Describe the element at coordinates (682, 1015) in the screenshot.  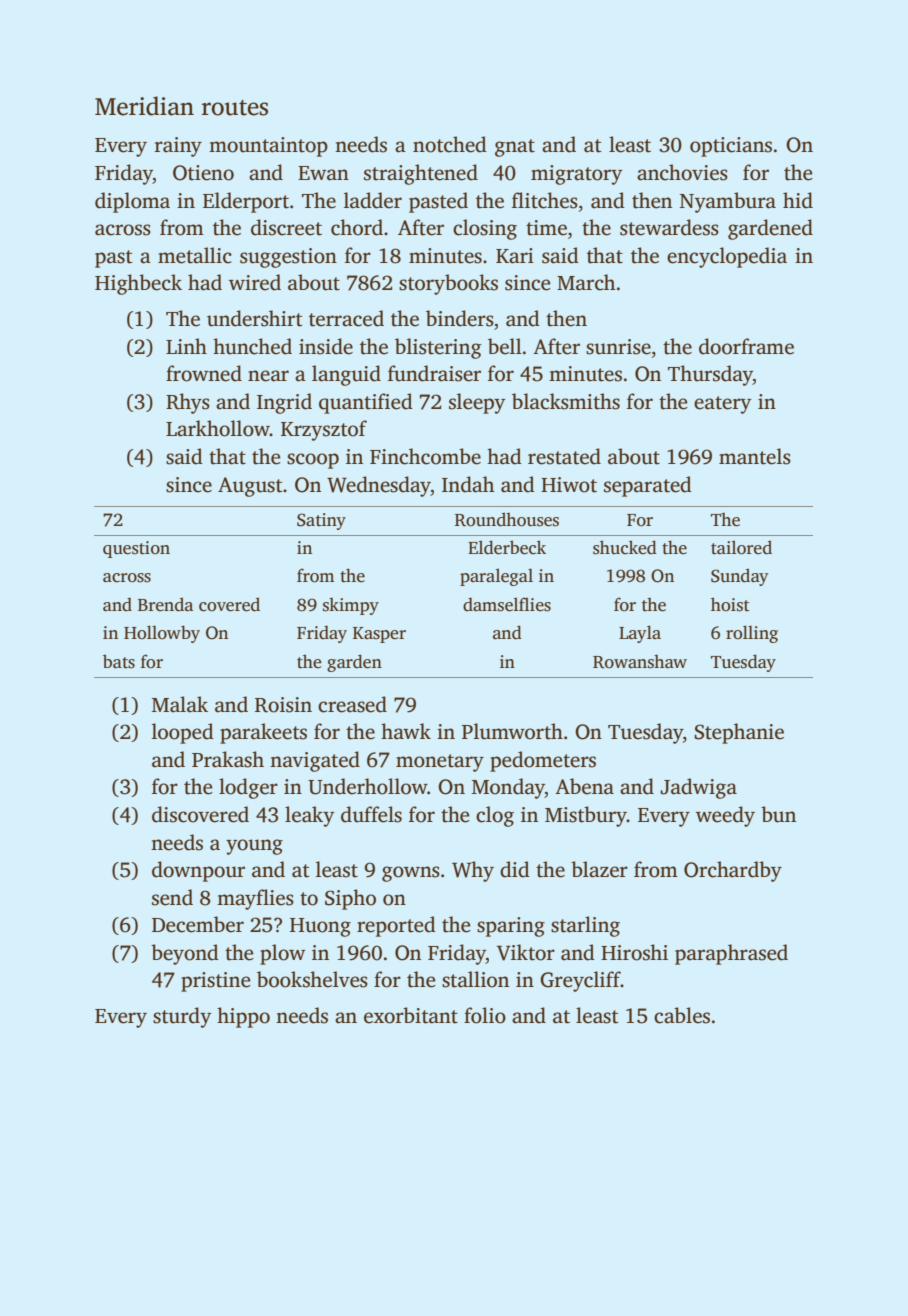
I see `cables` at that location.
